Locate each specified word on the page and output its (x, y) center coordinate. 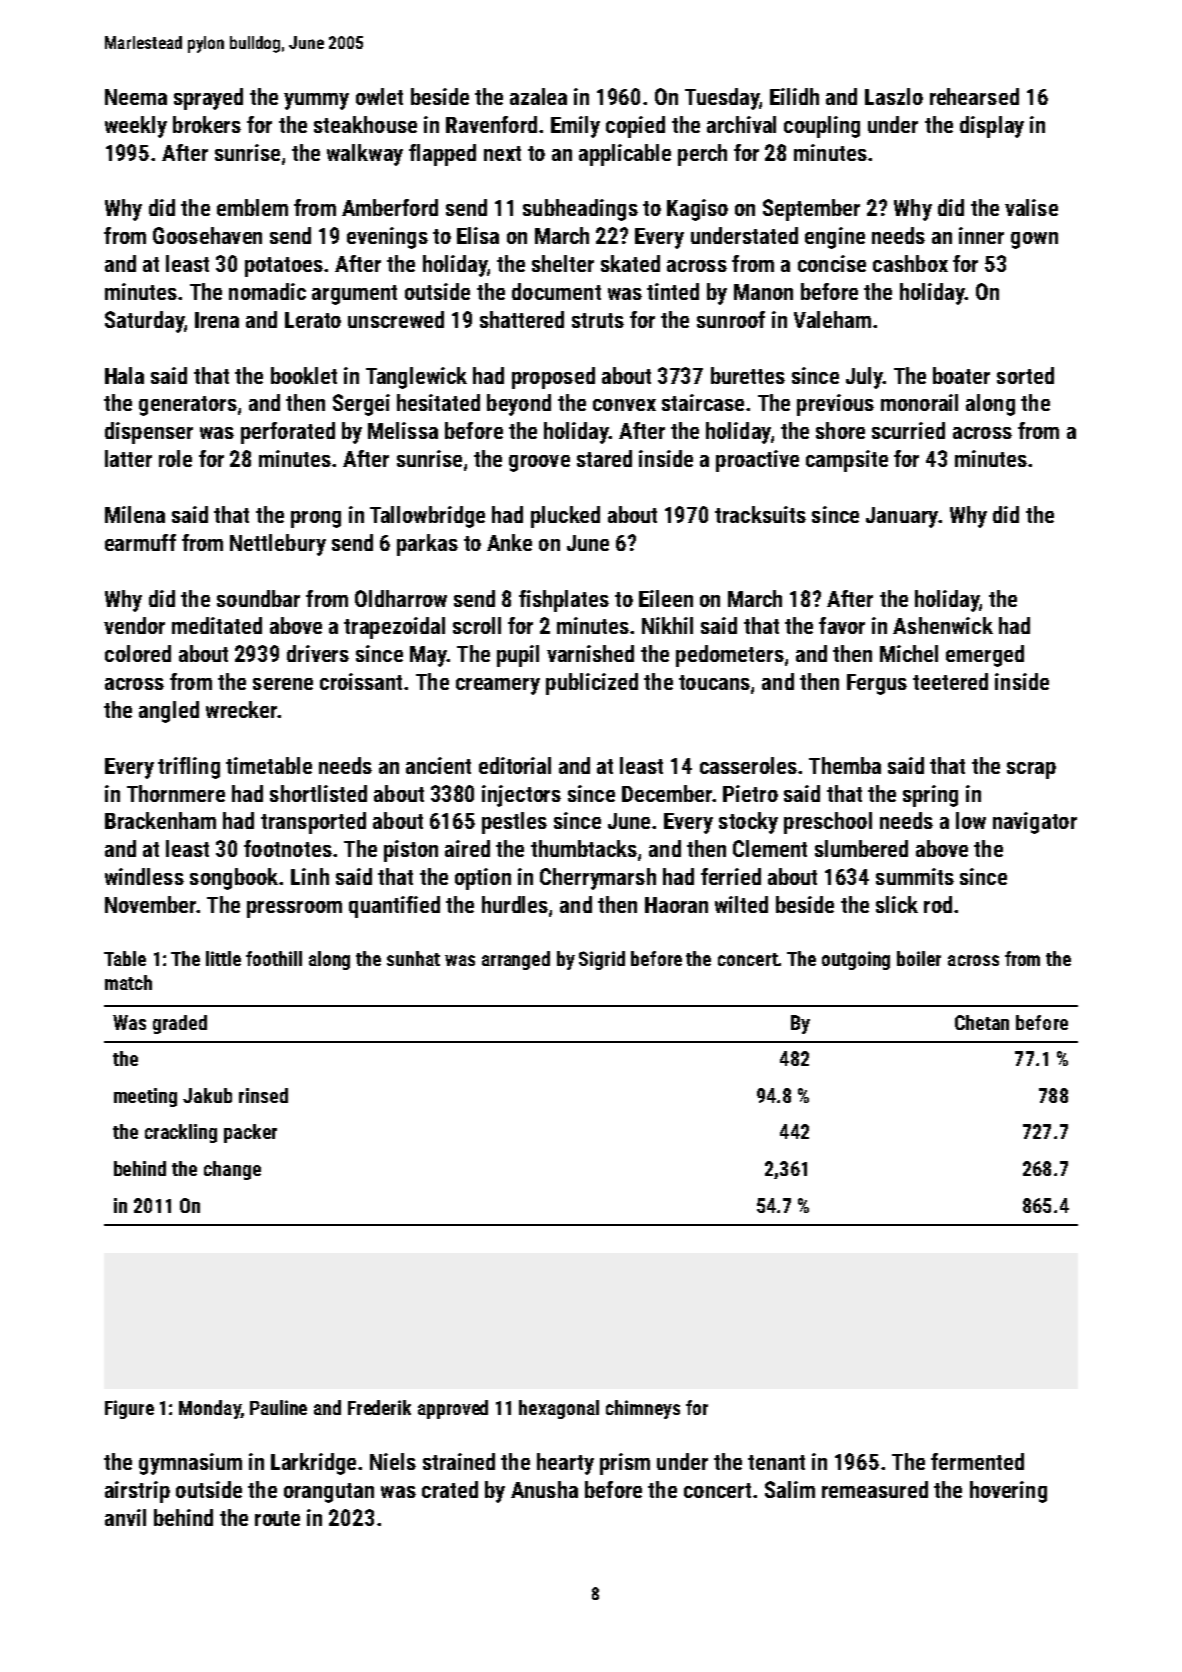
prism (625, 1464)
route (277, 1518)
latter (128, 458)
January (902, 517)
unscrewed (396, 319)
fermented (977, 1461)
